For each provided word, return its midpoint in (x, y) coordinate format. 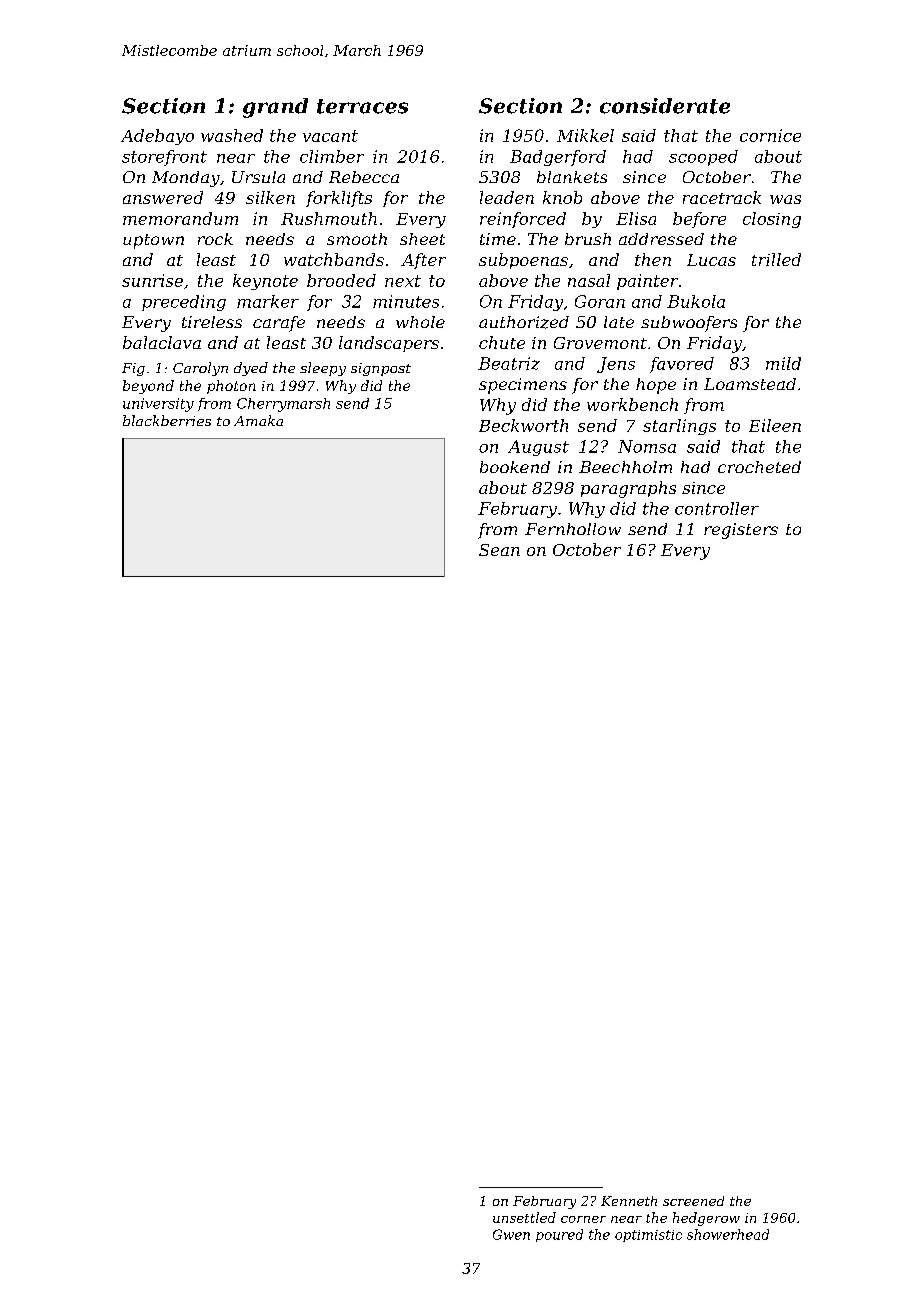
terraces (362, 106)
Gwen (511, 1234)
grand (275, 108)
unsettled (524, 1217)
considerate (665, 106)
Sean (499, 550)
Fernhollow (573, 529)
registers (741, 531)
